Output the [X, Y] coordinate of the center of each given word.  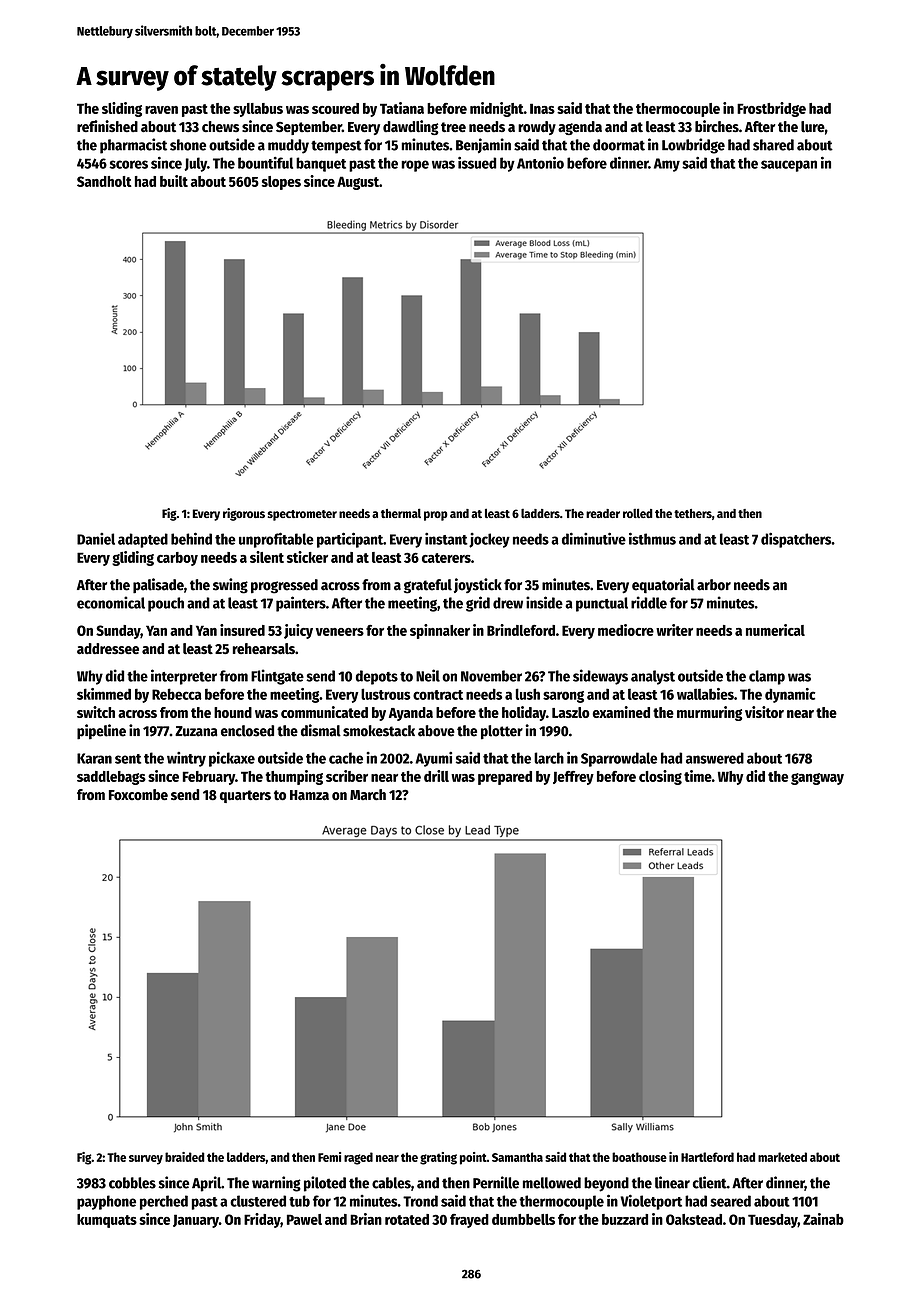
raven [161, 110]
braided [185, 1157]
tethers [693, 513]
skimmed [104, 694]
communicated [324, 712]
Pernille [496, 1182]
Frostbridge [771, 109]
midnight [497, 109]
